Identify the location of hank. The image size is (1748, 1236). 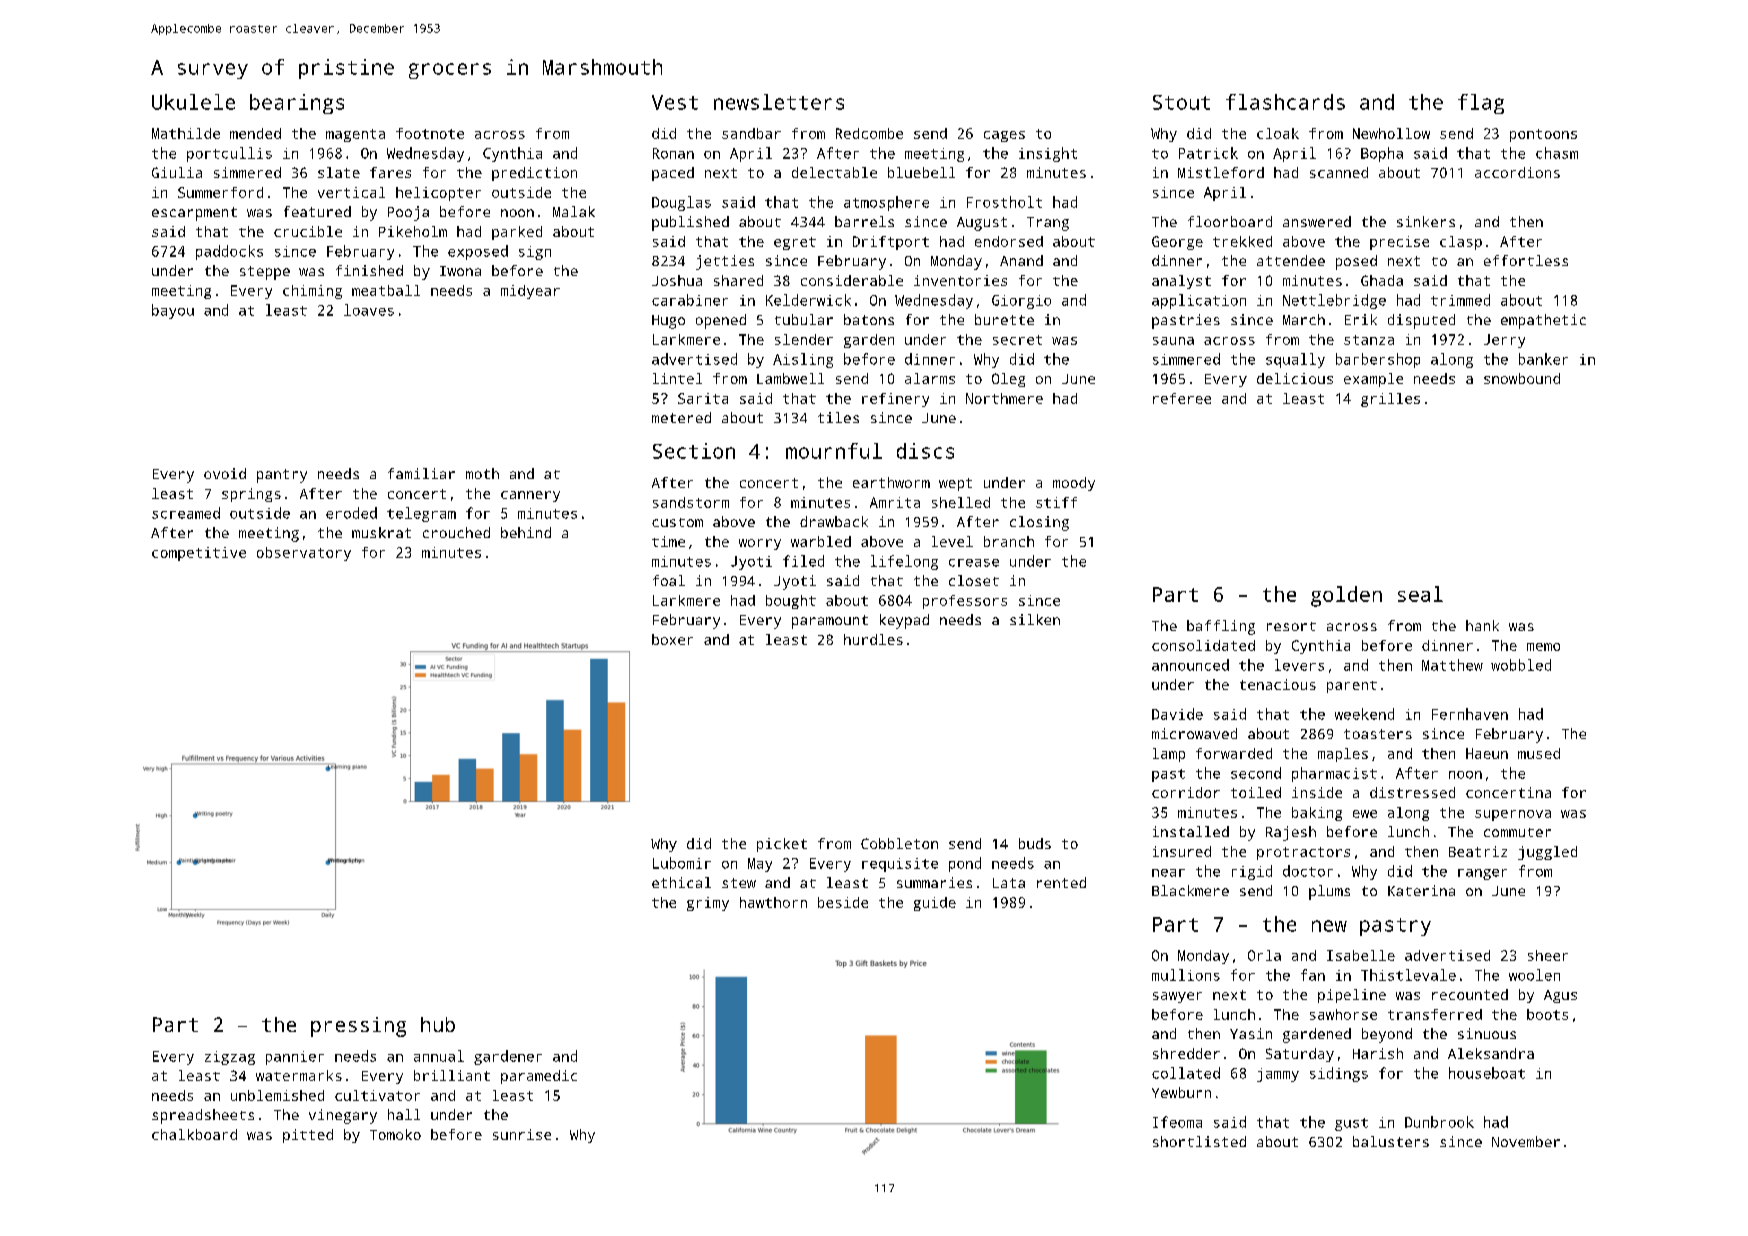
(1482, 625).
